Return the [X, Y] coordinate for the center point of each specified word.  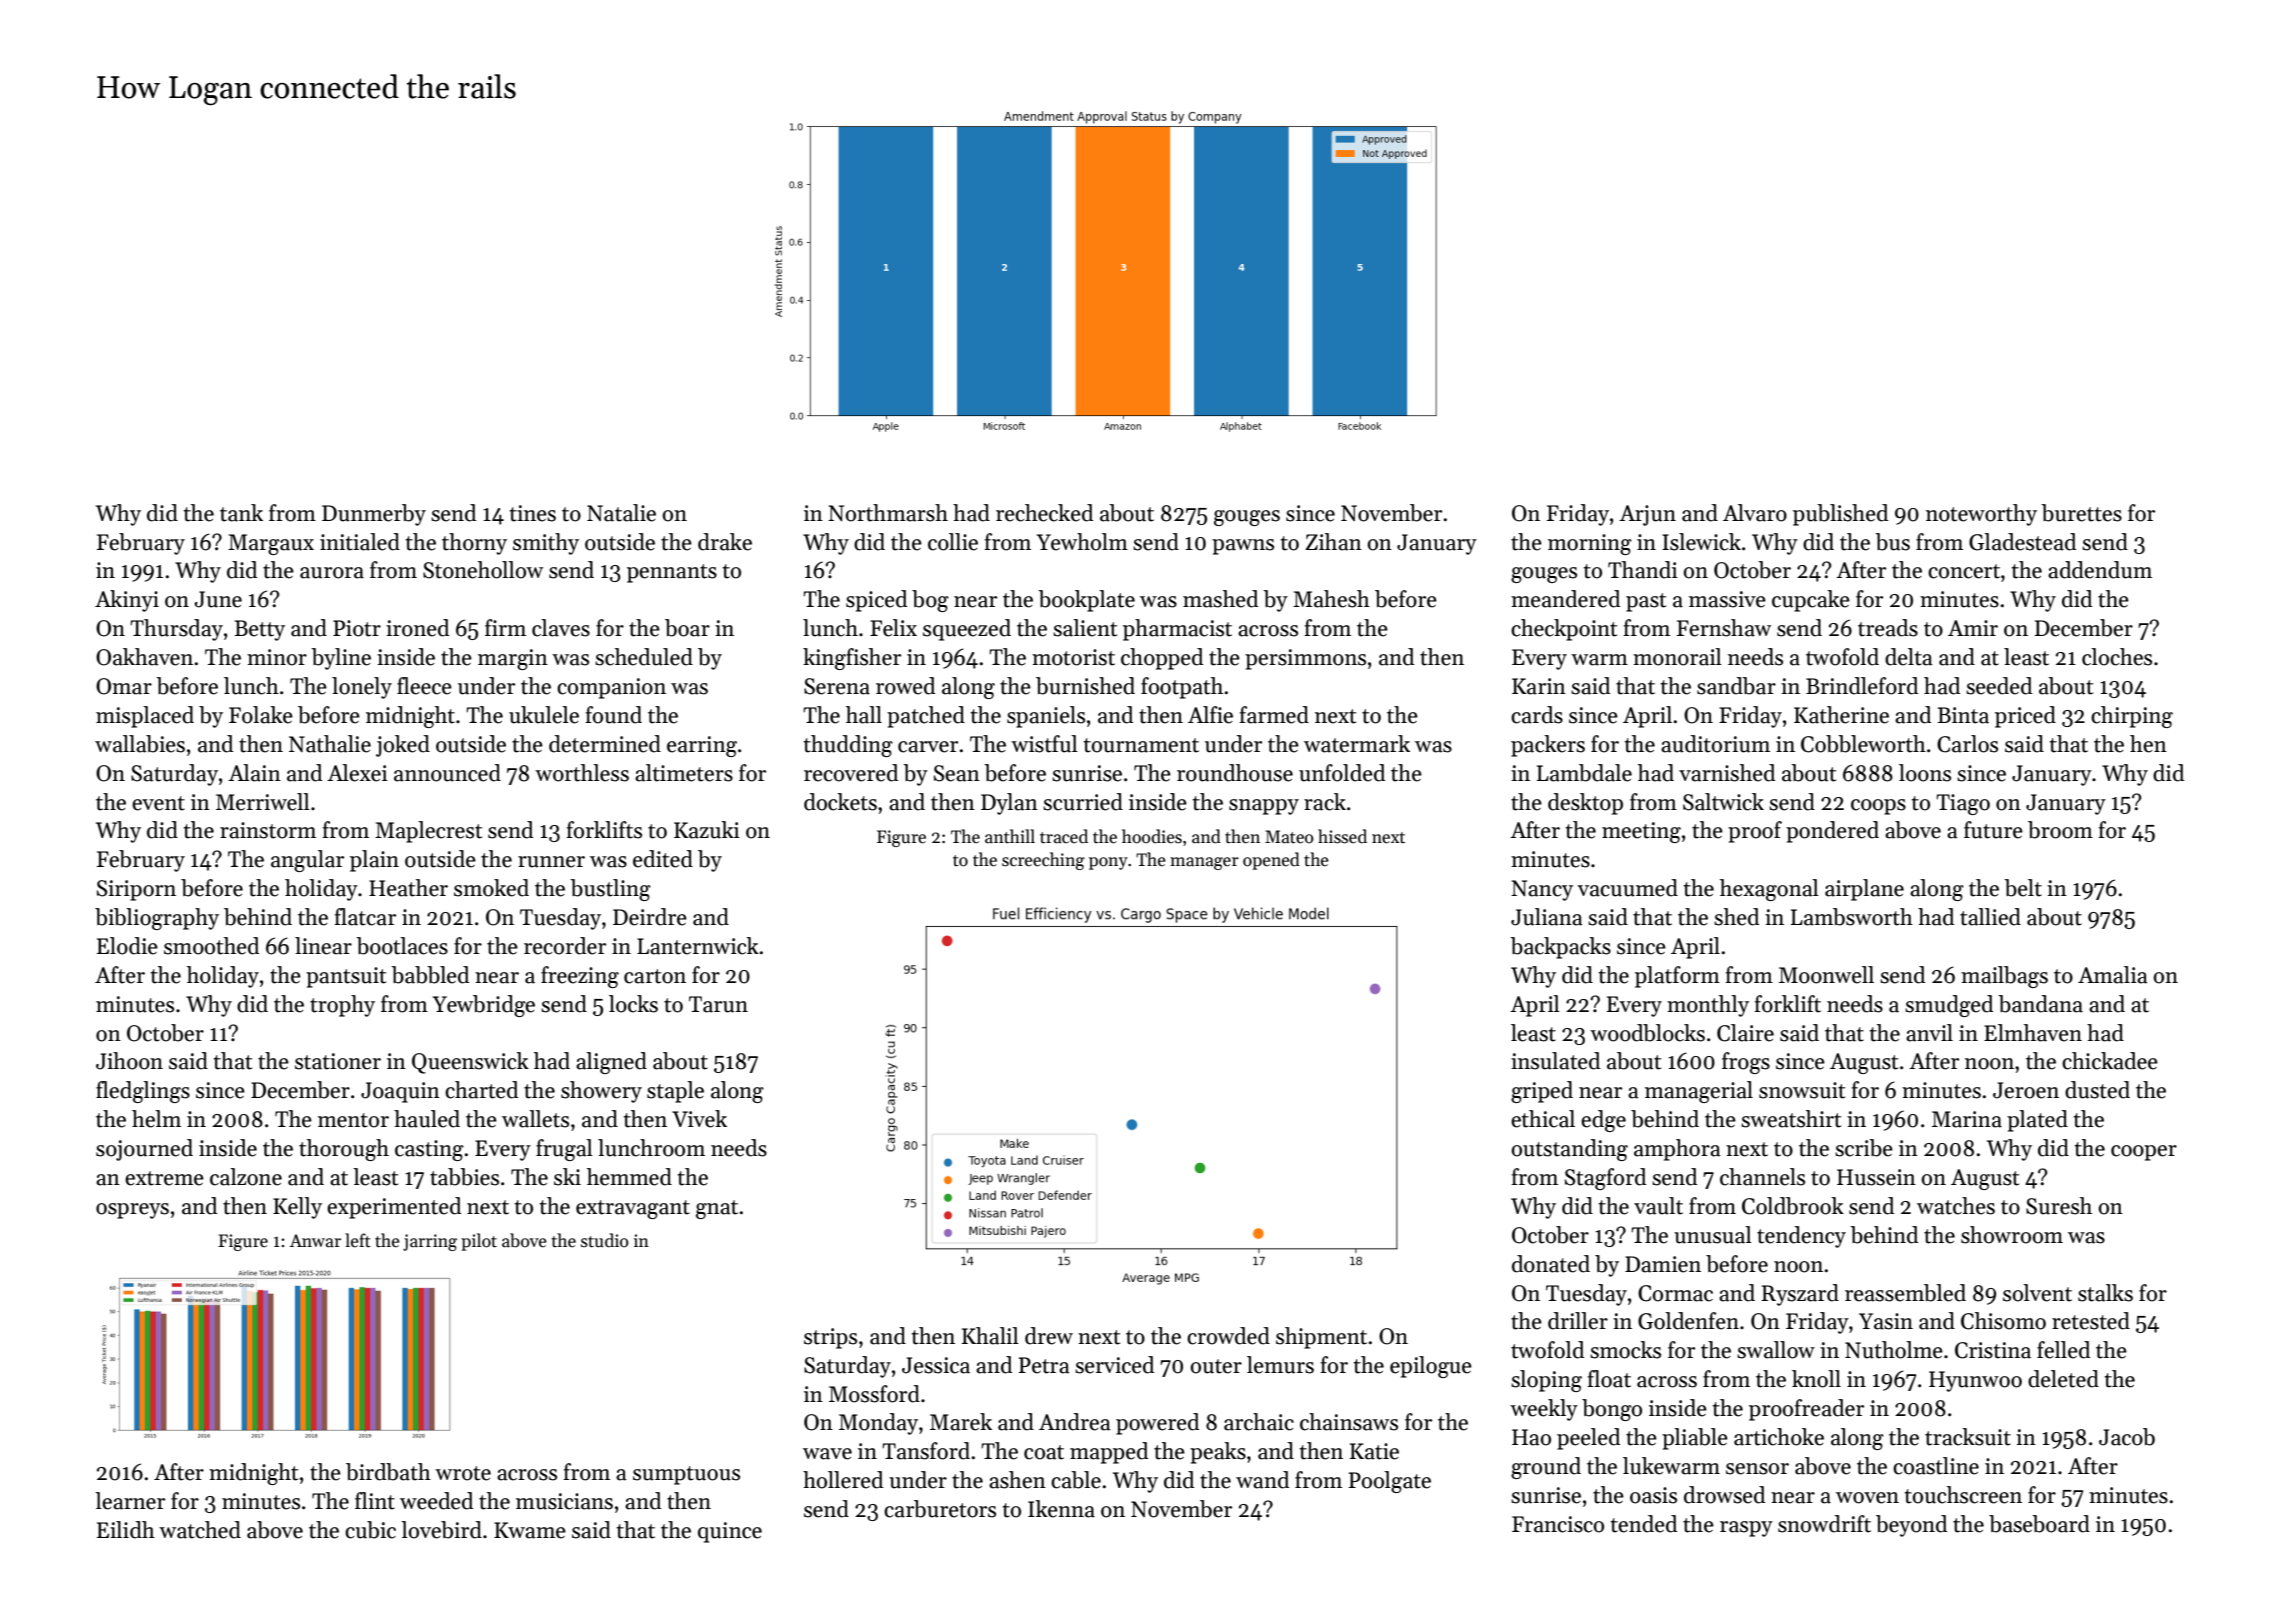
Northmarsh [888, 513]
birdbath [388, 1472]
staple [675, 1092]
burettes [2081, 513]
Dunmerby [374, 515]
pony [1108, 863]
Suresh [2059, 1206]
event [158, 803]
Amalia [2113, 975]
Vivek [699, 1119]
